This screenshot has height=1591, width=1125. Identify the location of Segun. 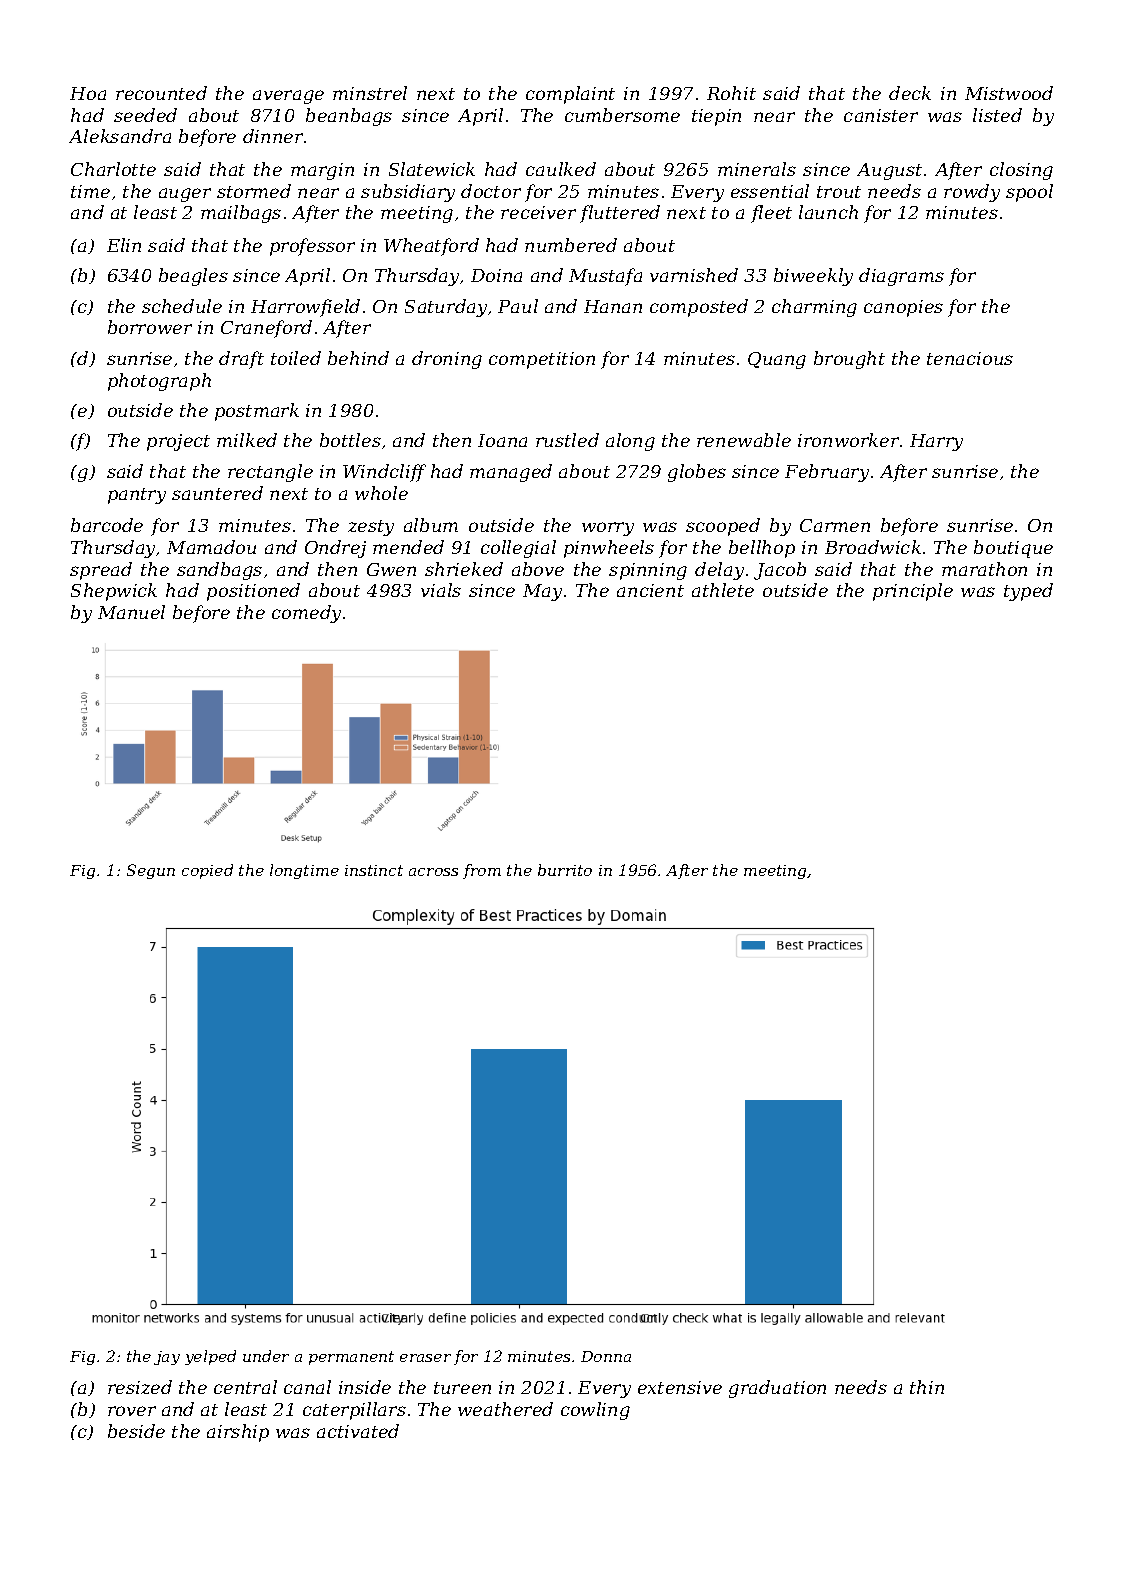
(151, 871).
